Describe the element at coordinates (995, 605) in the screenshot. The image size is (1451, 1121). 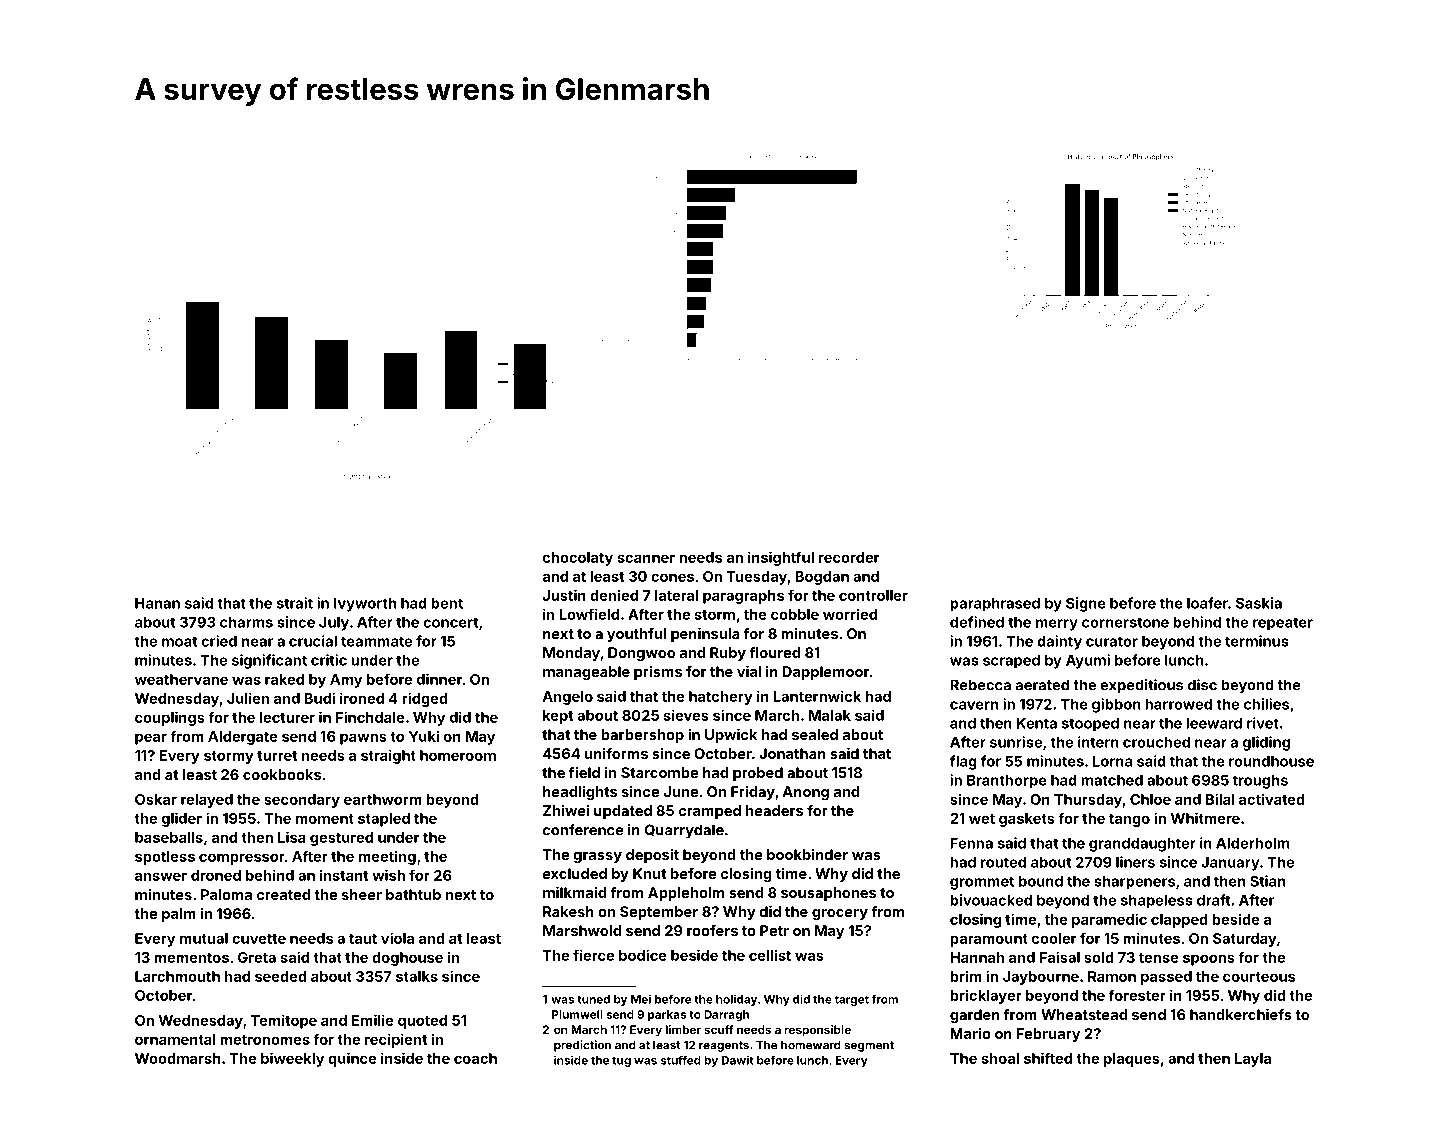
I see `paraphrased` at that location.
